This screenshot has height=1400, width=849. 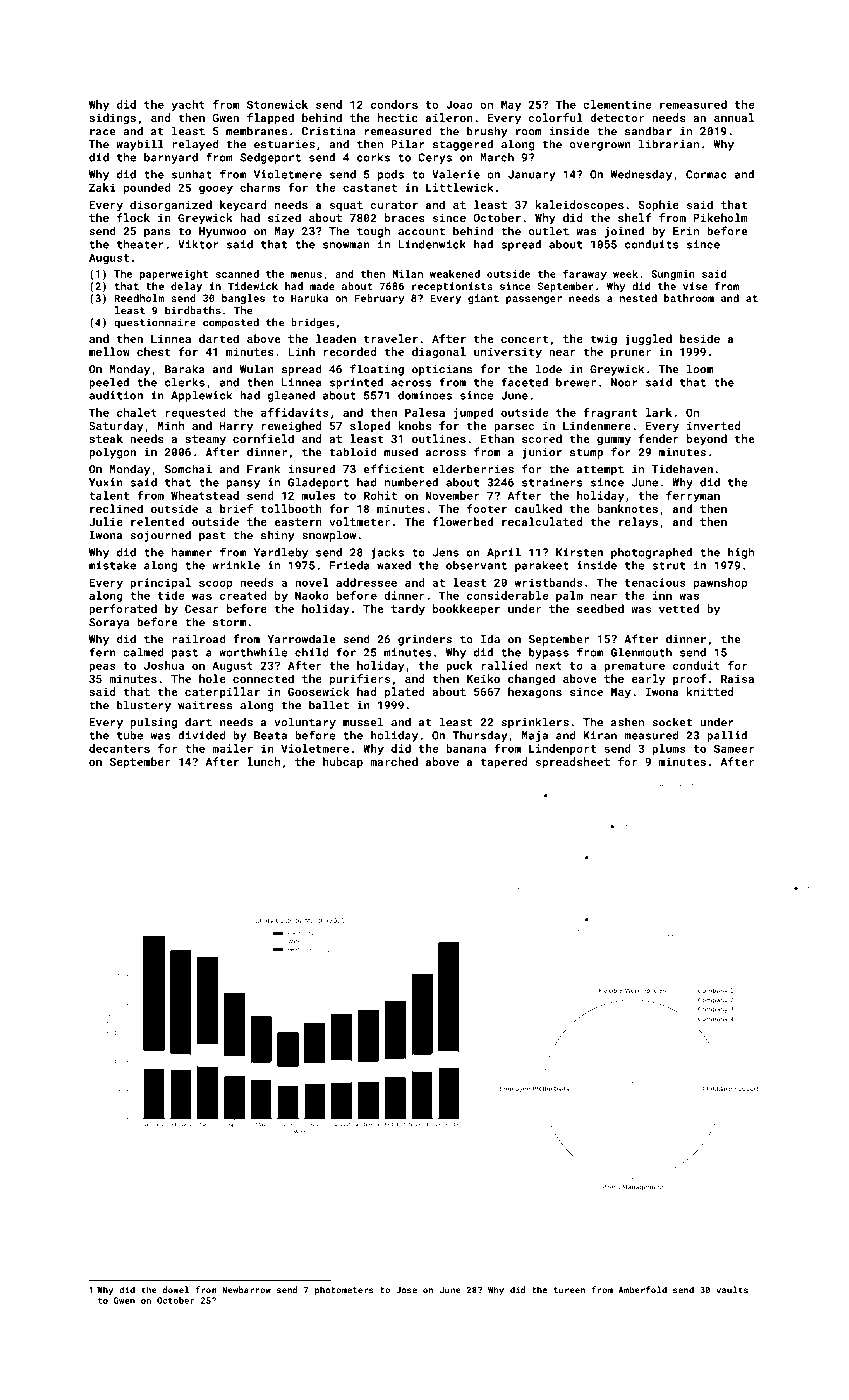 I want to click on annual, so click(x=734, y=117).
